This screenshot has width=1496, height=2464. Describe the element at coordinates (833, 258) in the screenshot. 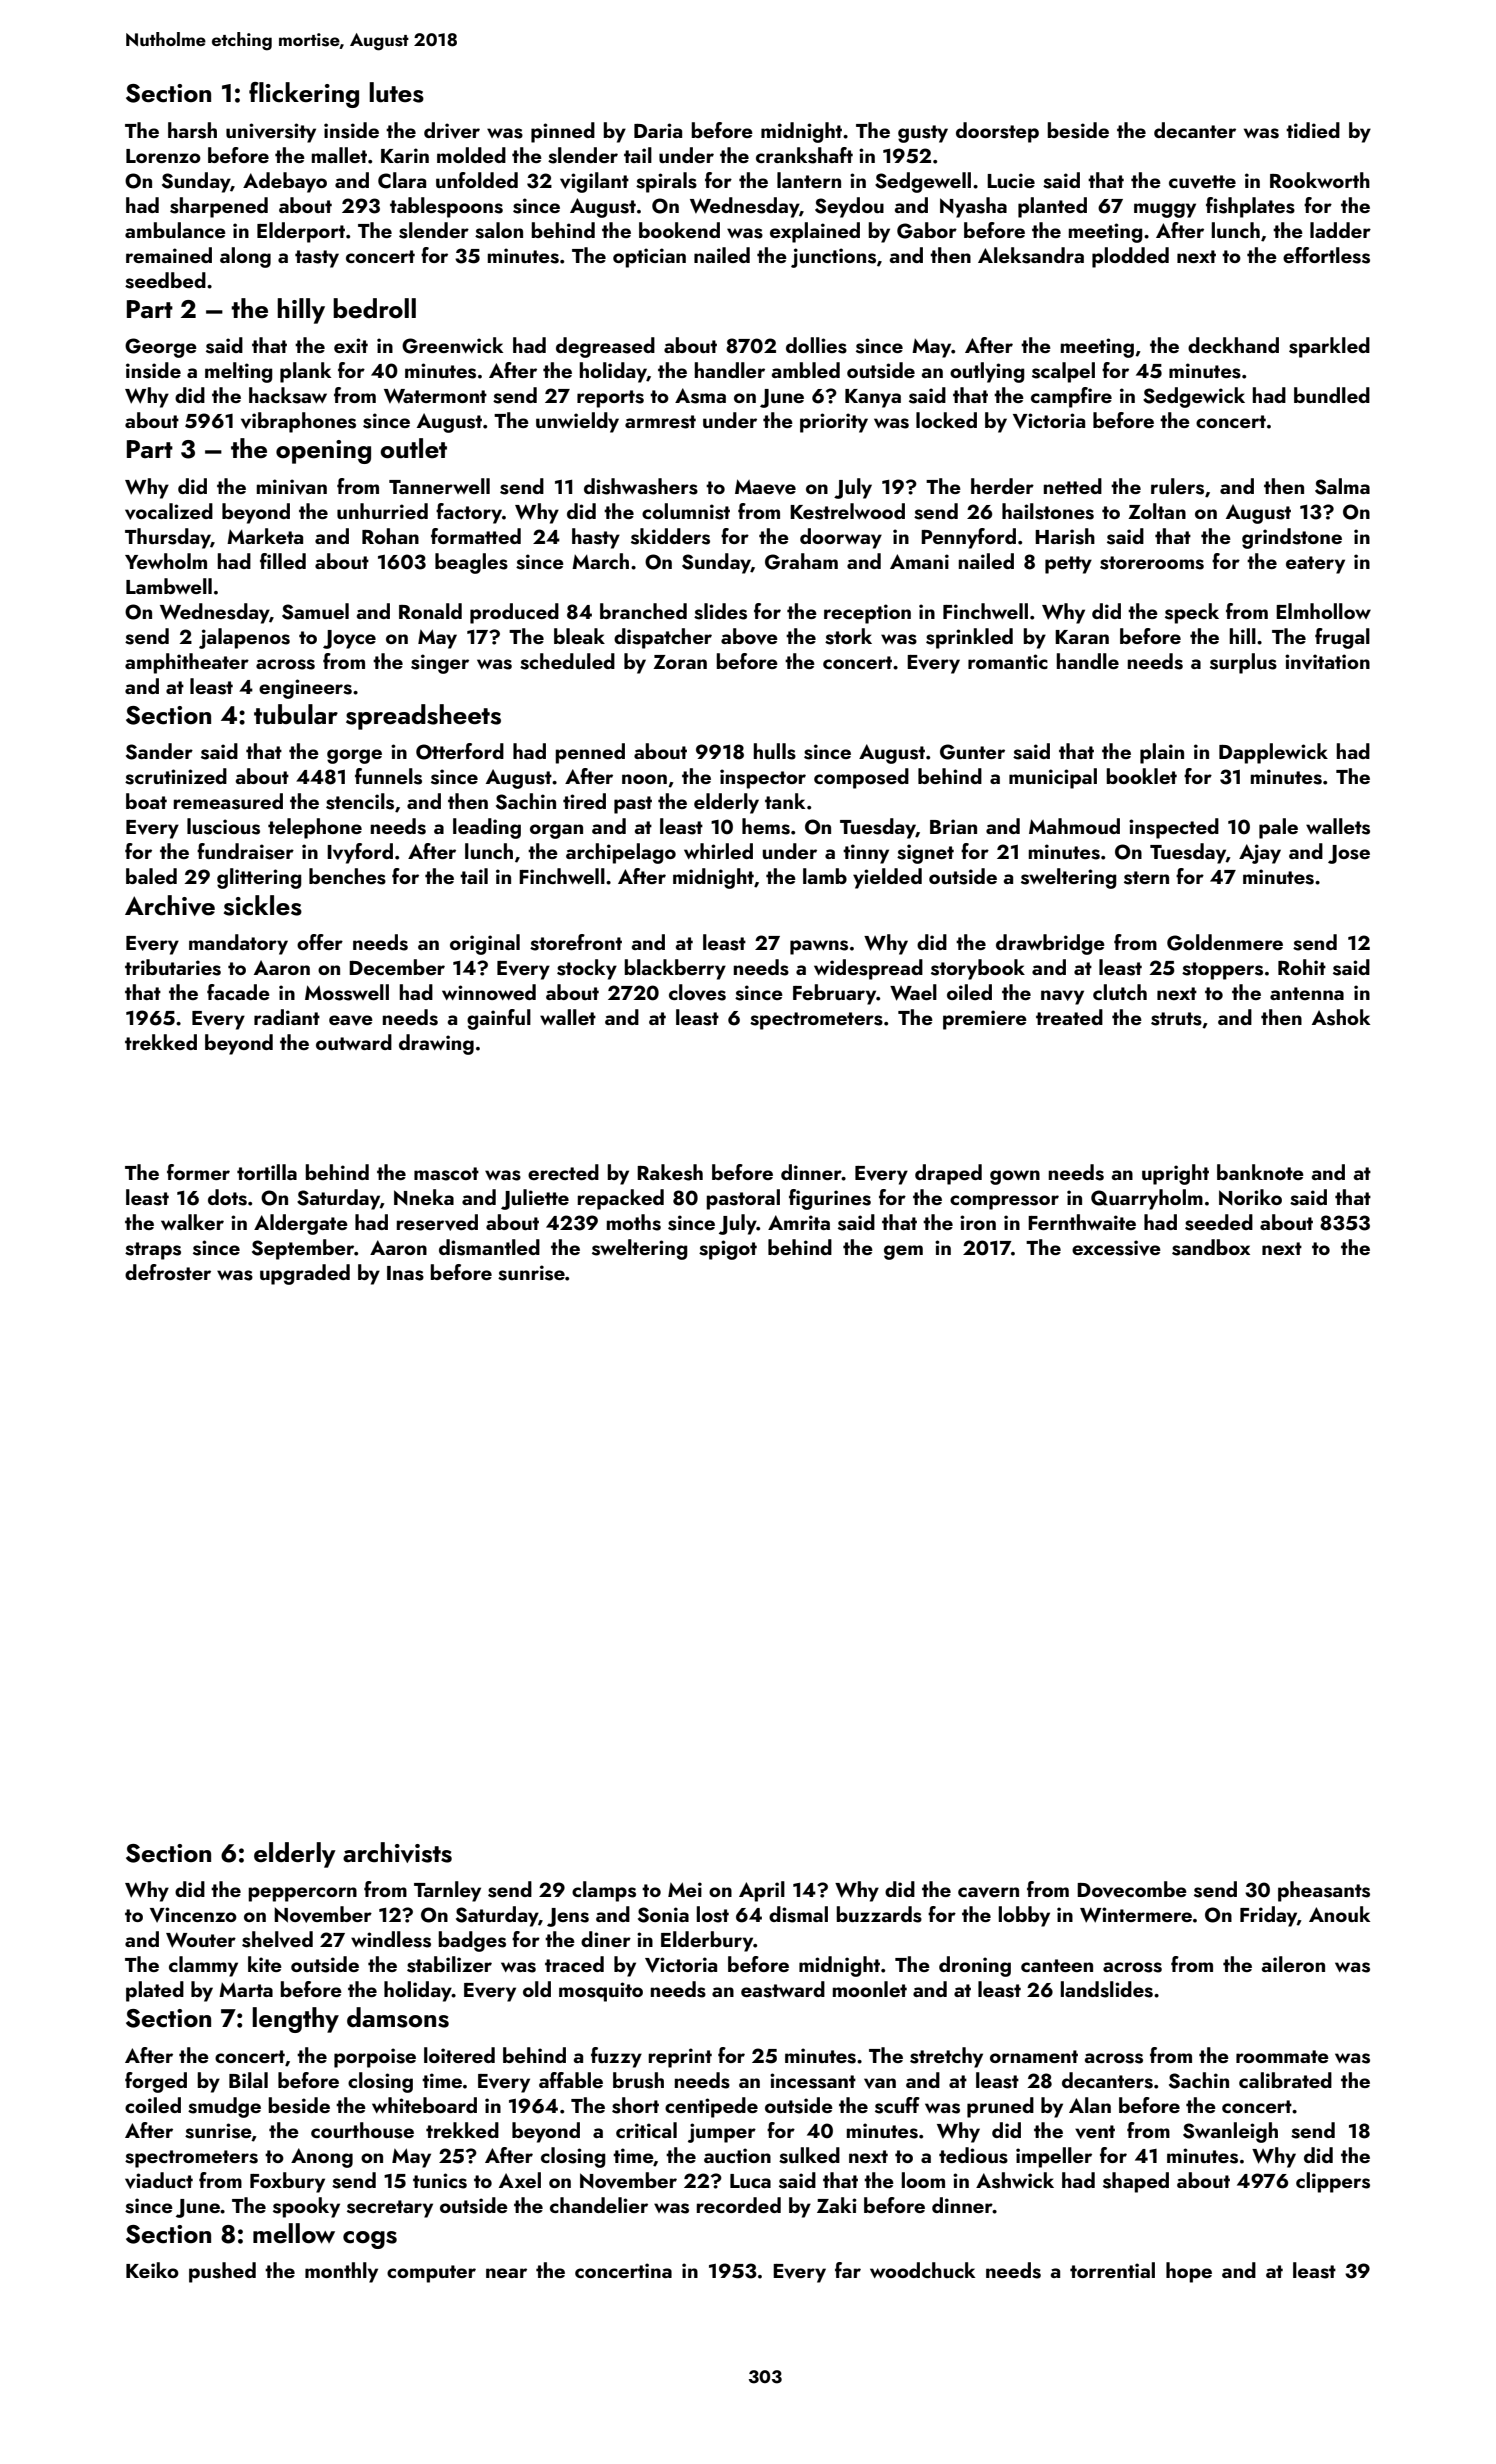

I see `junctions` at that location.
